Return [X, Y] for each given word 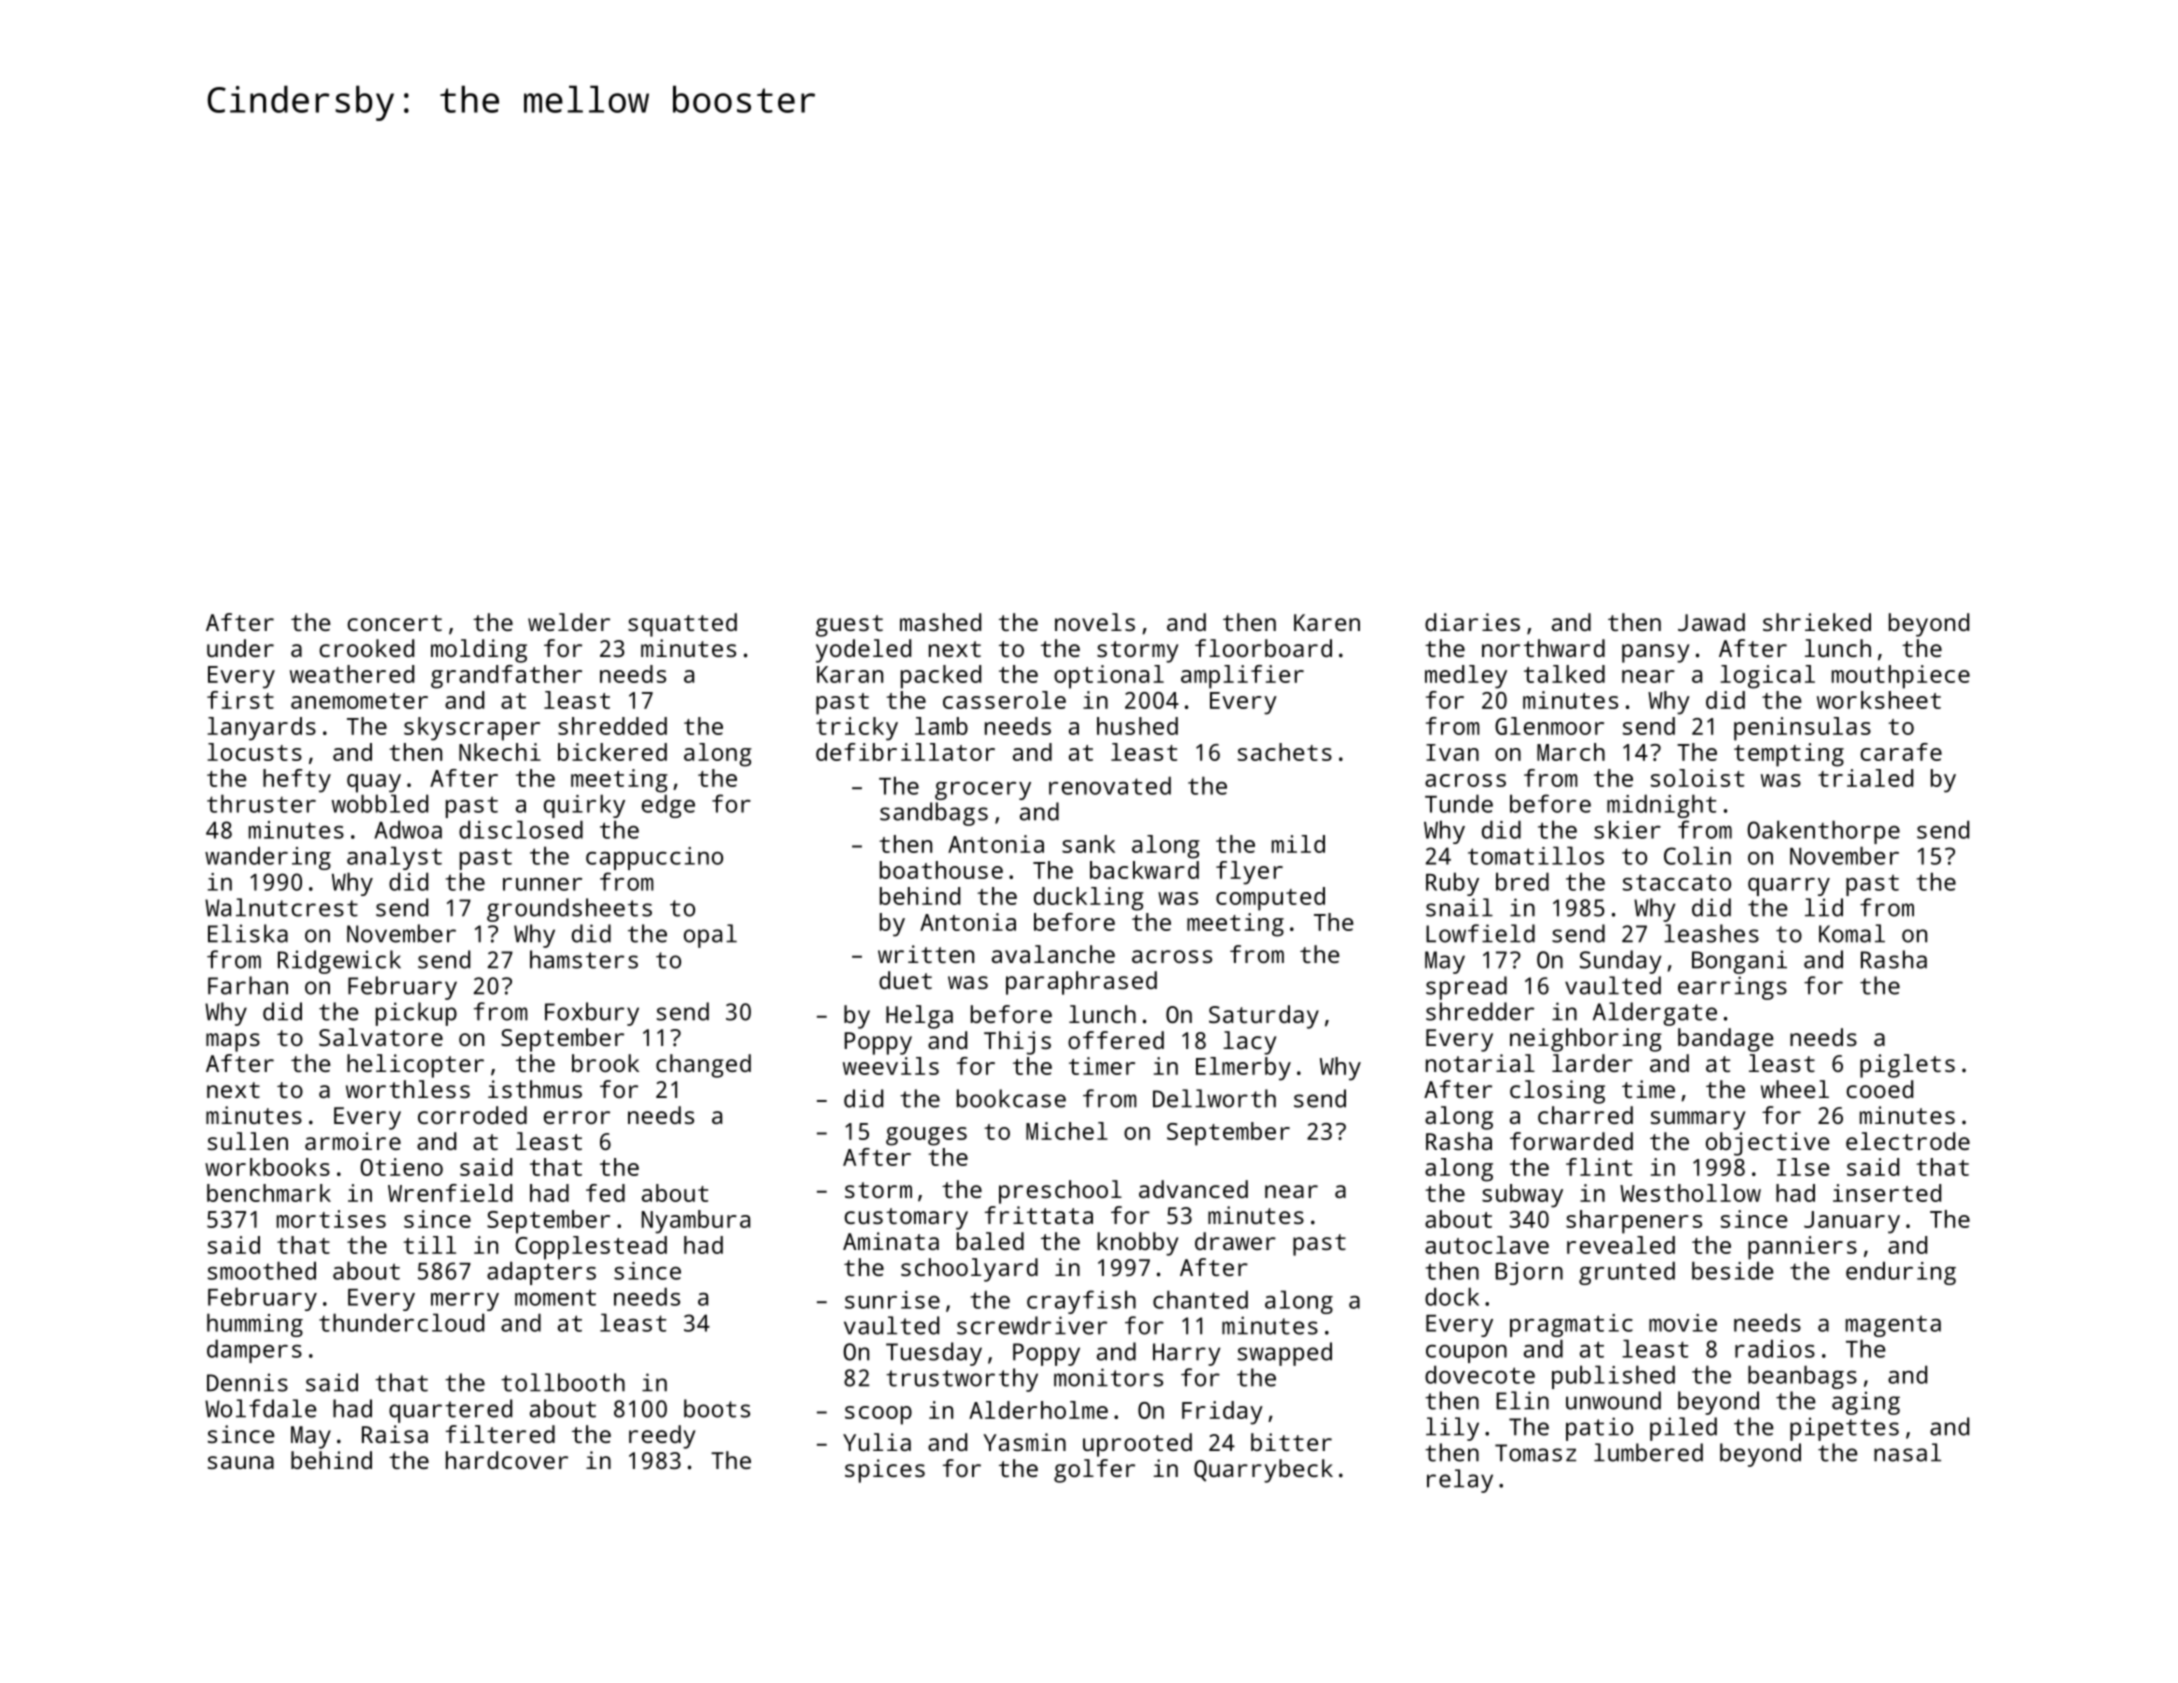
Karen [1327, 622]
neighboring [1586, 1040]
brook [605, 1063]
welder [569, 622]
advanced [1193, 1189]
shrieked [1817, 622]
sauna [241, 1462]
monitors [1108, 1377]
